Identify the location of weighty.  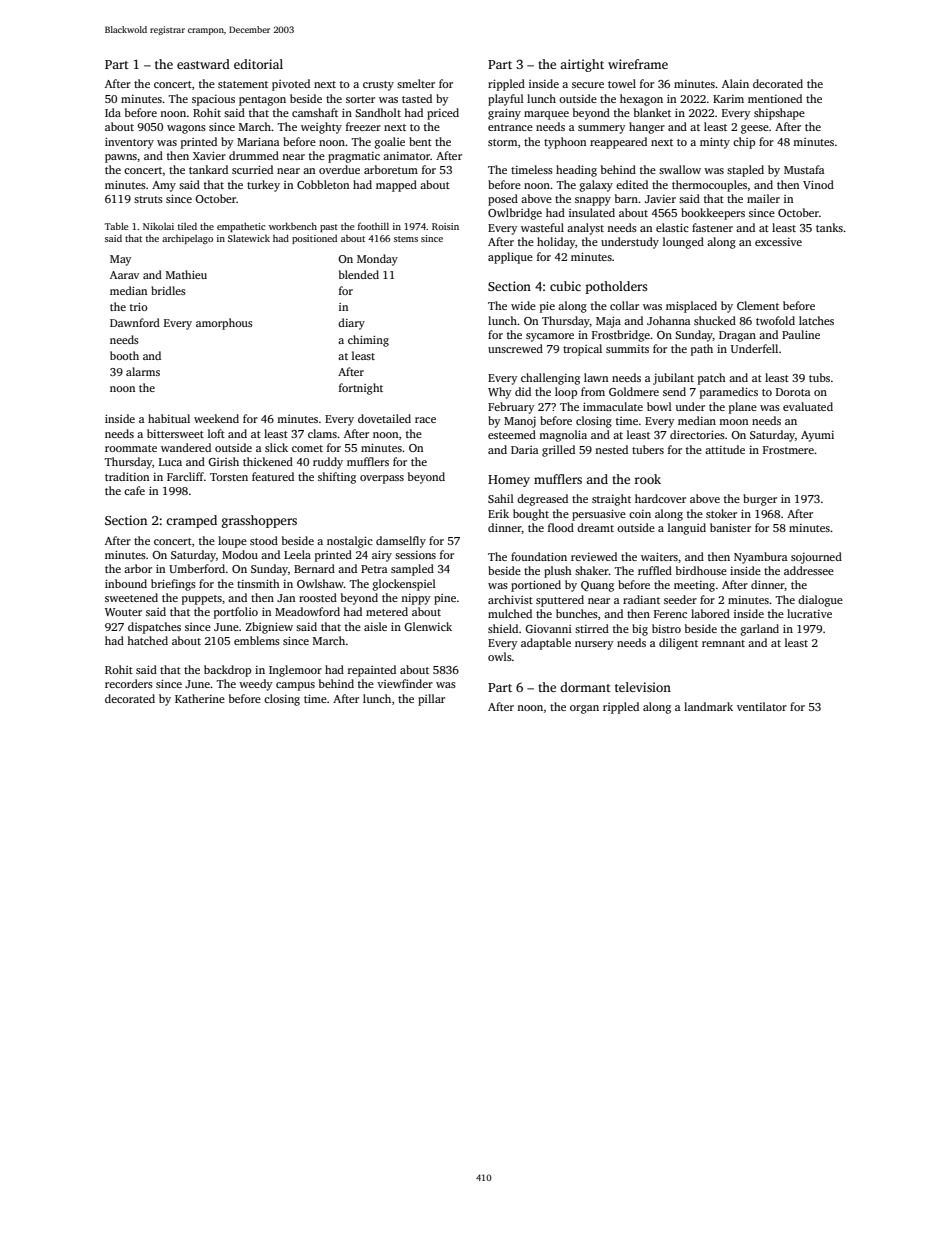
(321, 128).
